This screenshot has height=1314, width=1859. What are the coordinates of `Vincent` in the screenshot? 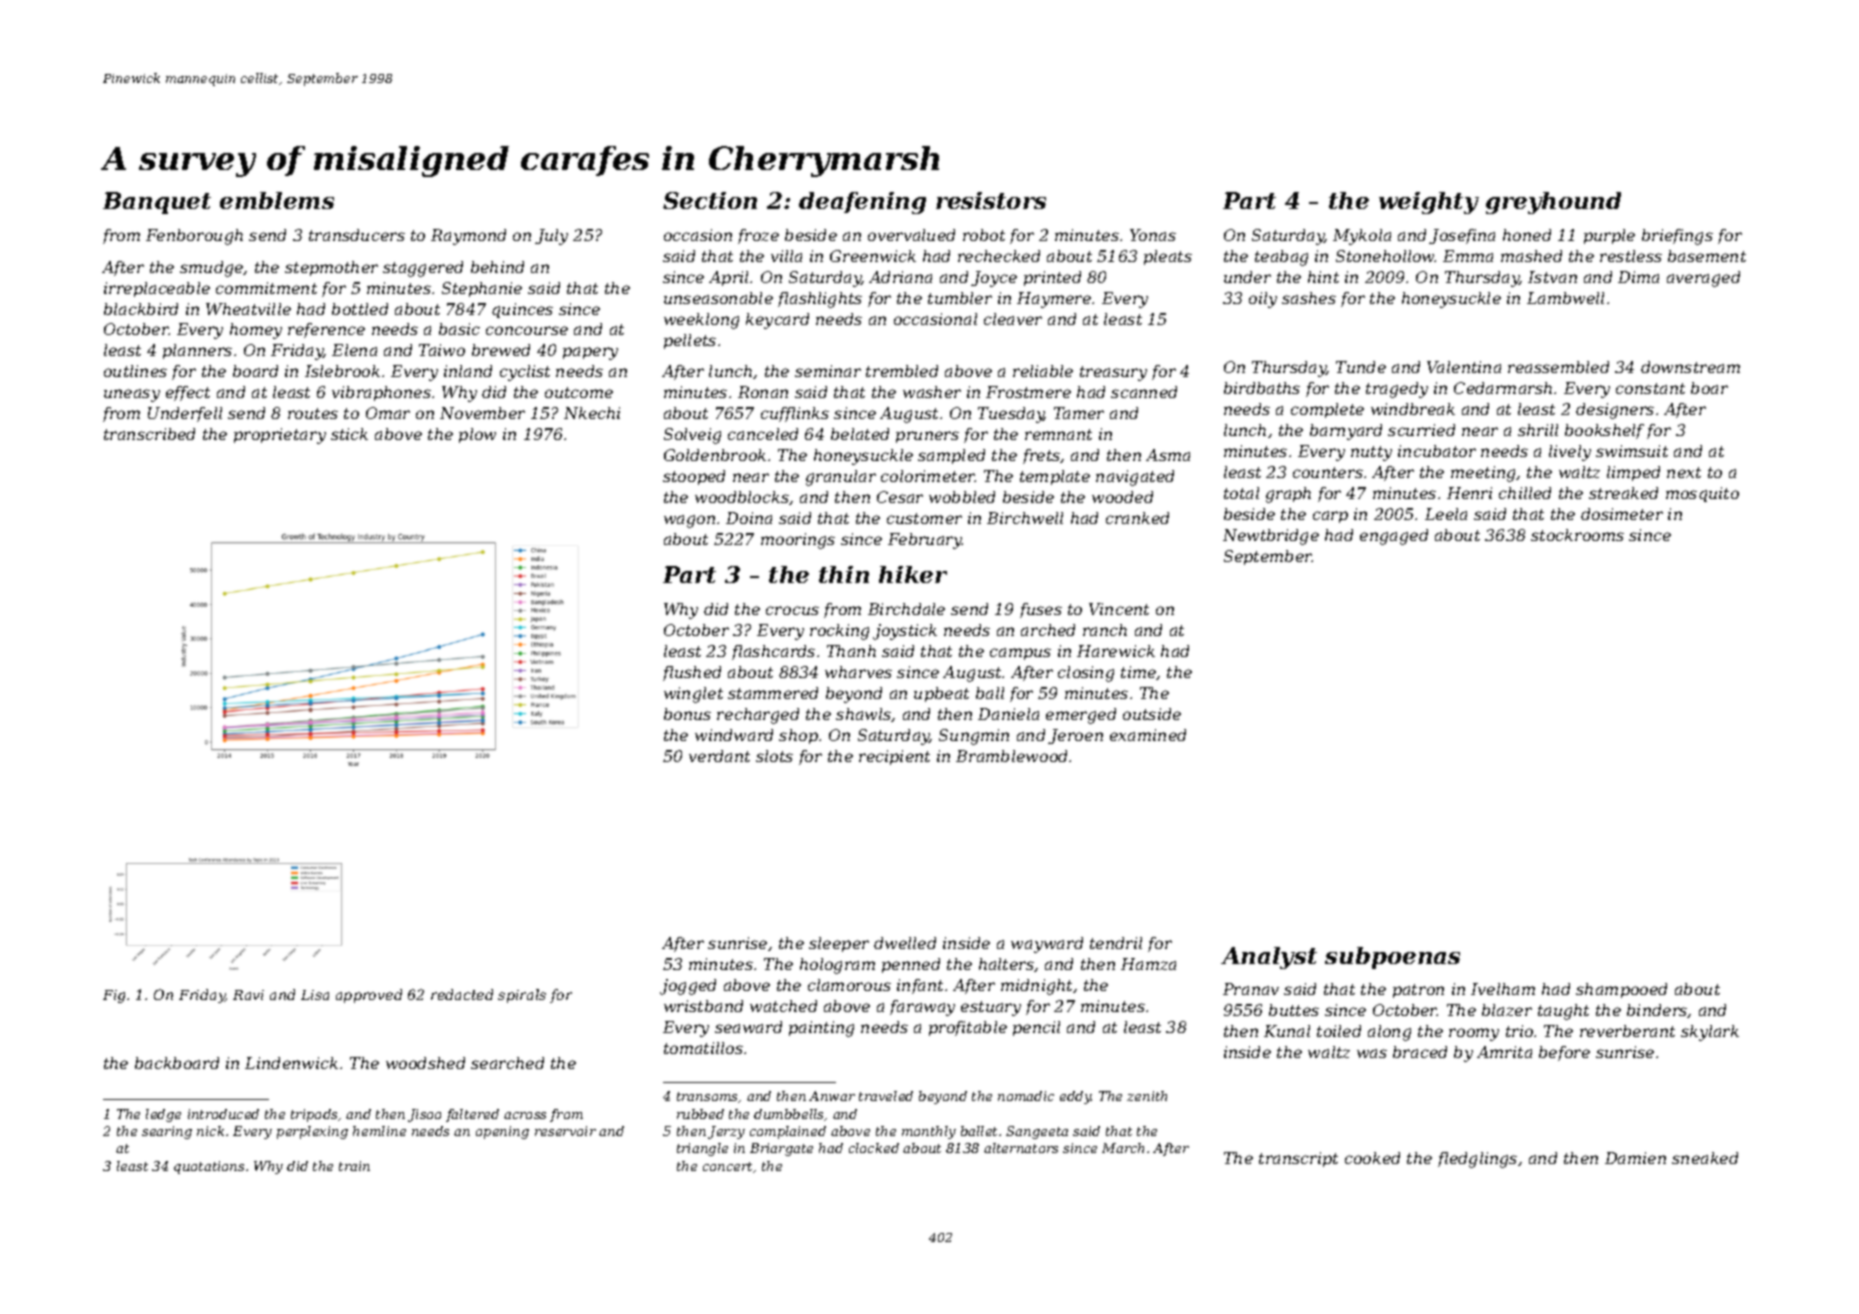 It's located at (1119, 609).
